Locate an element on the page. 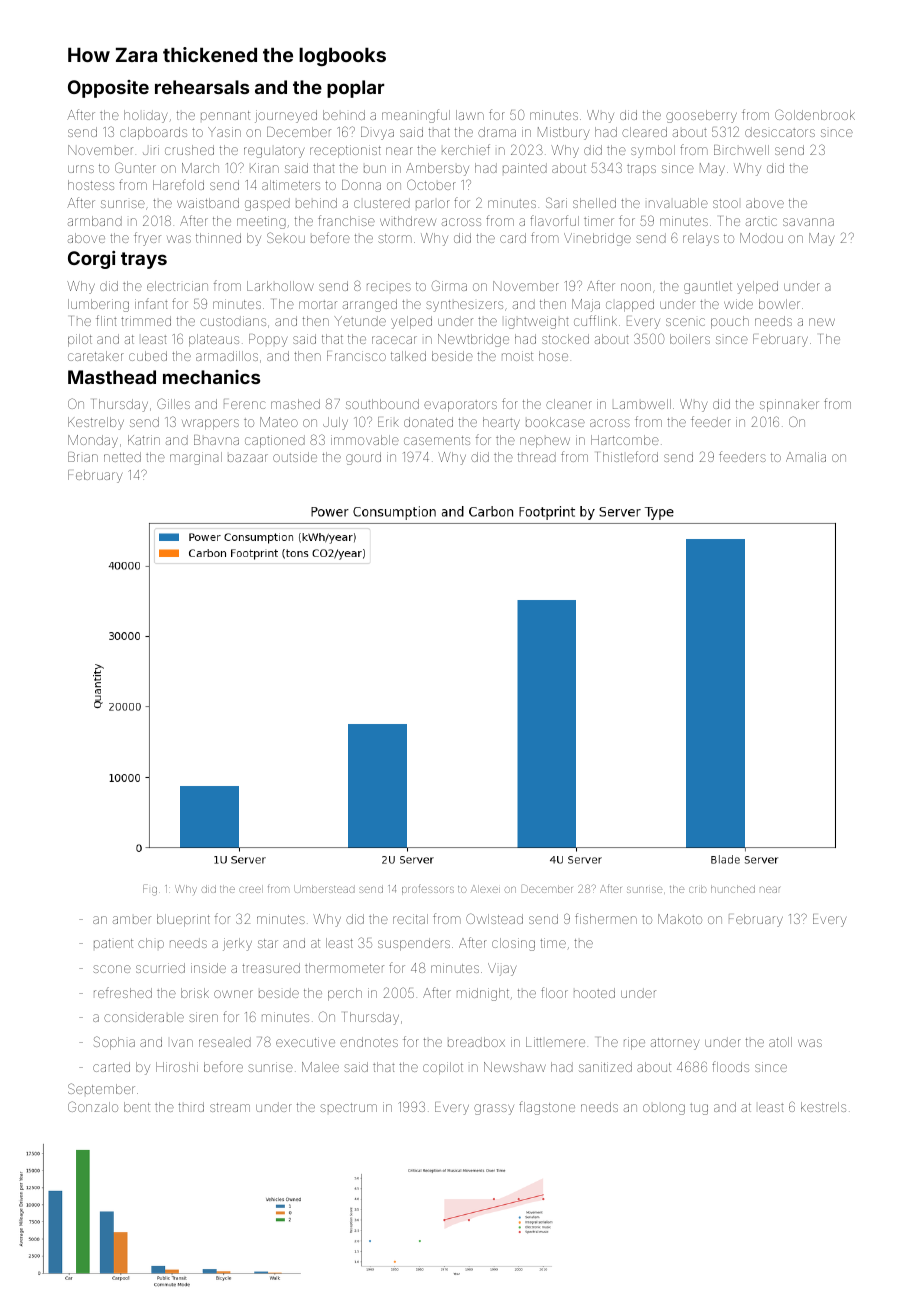 The width and height of the image is (924, 1308). spinnaker is located at coordinates (789, 405).
